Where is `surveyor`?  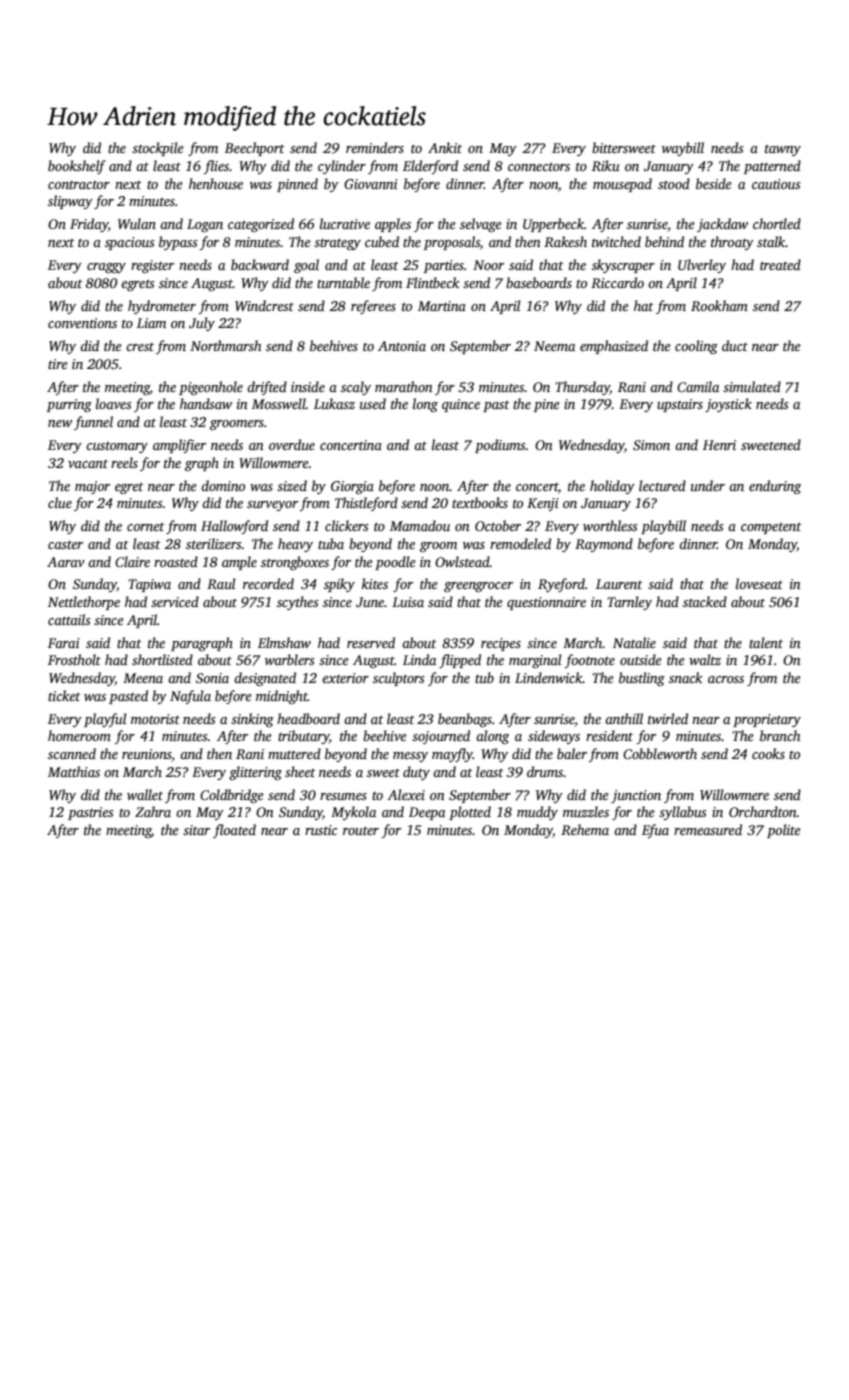
surveyor is located at coordinates (272, 506).
